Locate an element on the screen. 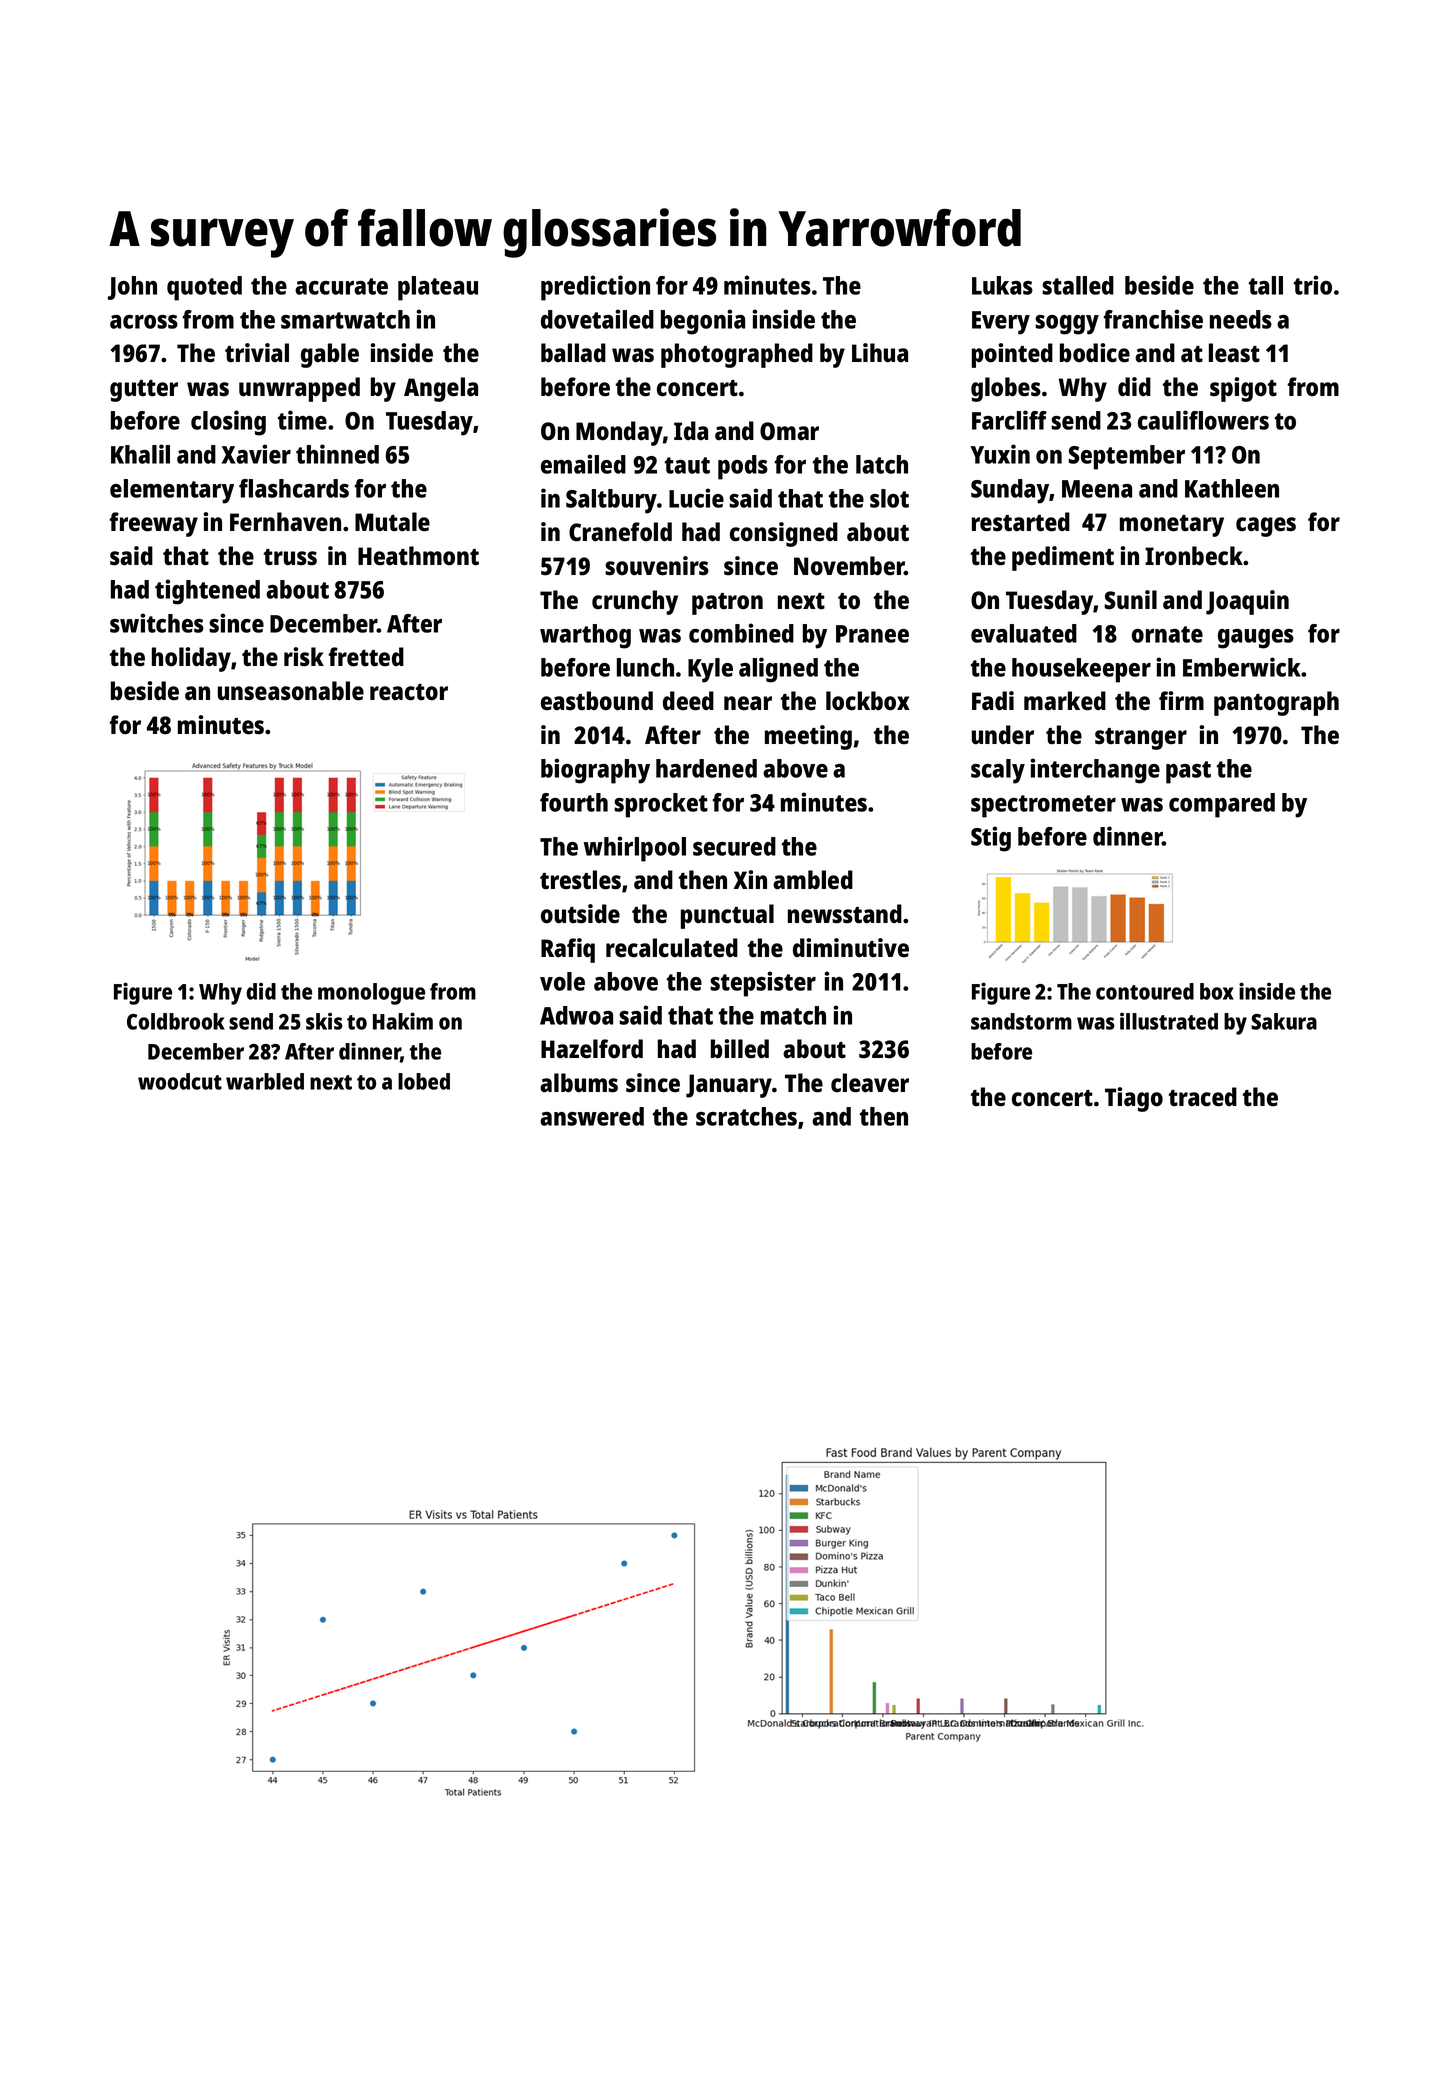  compared is located at coordinates (1222, 805).
